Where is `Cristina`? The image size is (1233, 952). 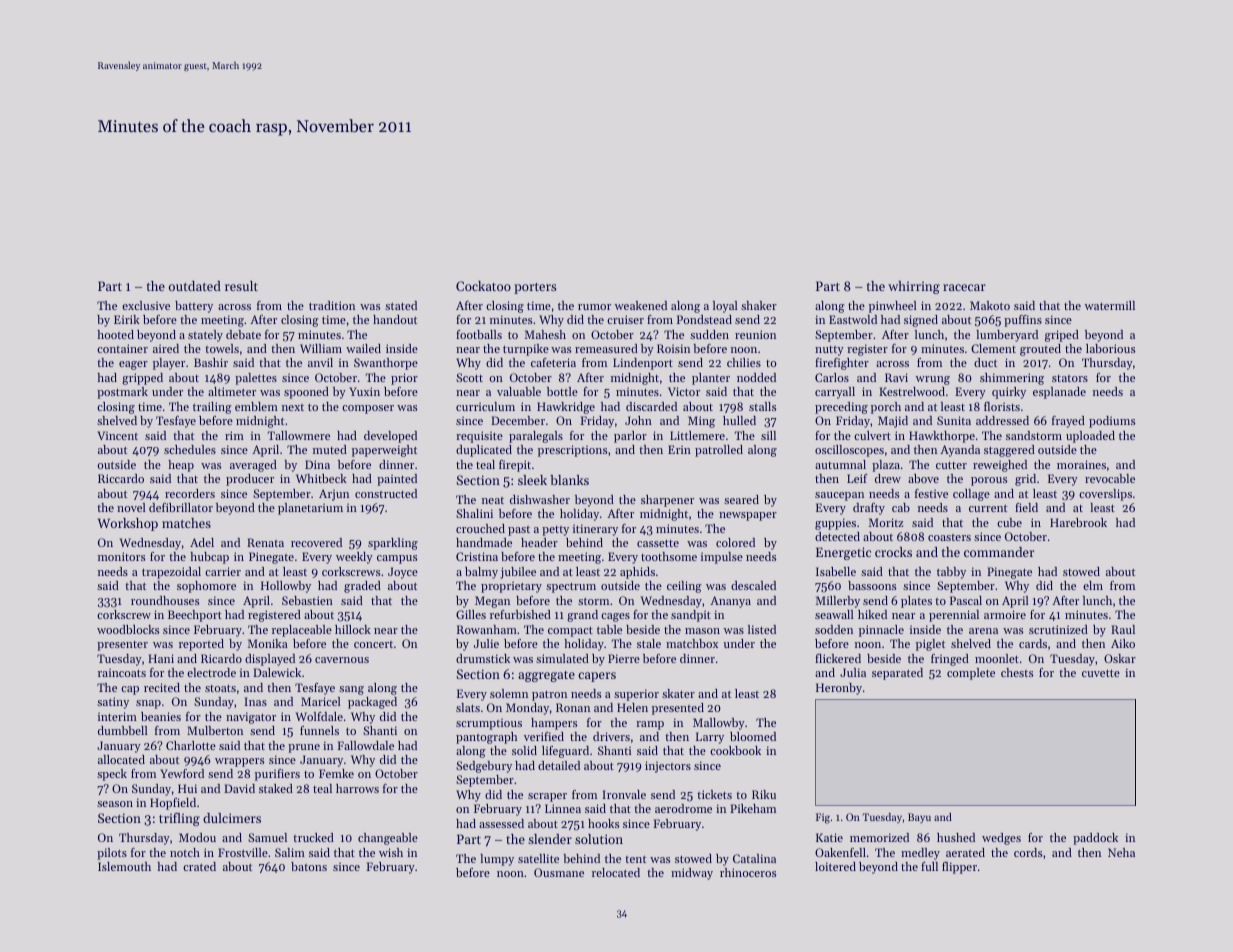
Cristina is located at coordinates (477, 556).
